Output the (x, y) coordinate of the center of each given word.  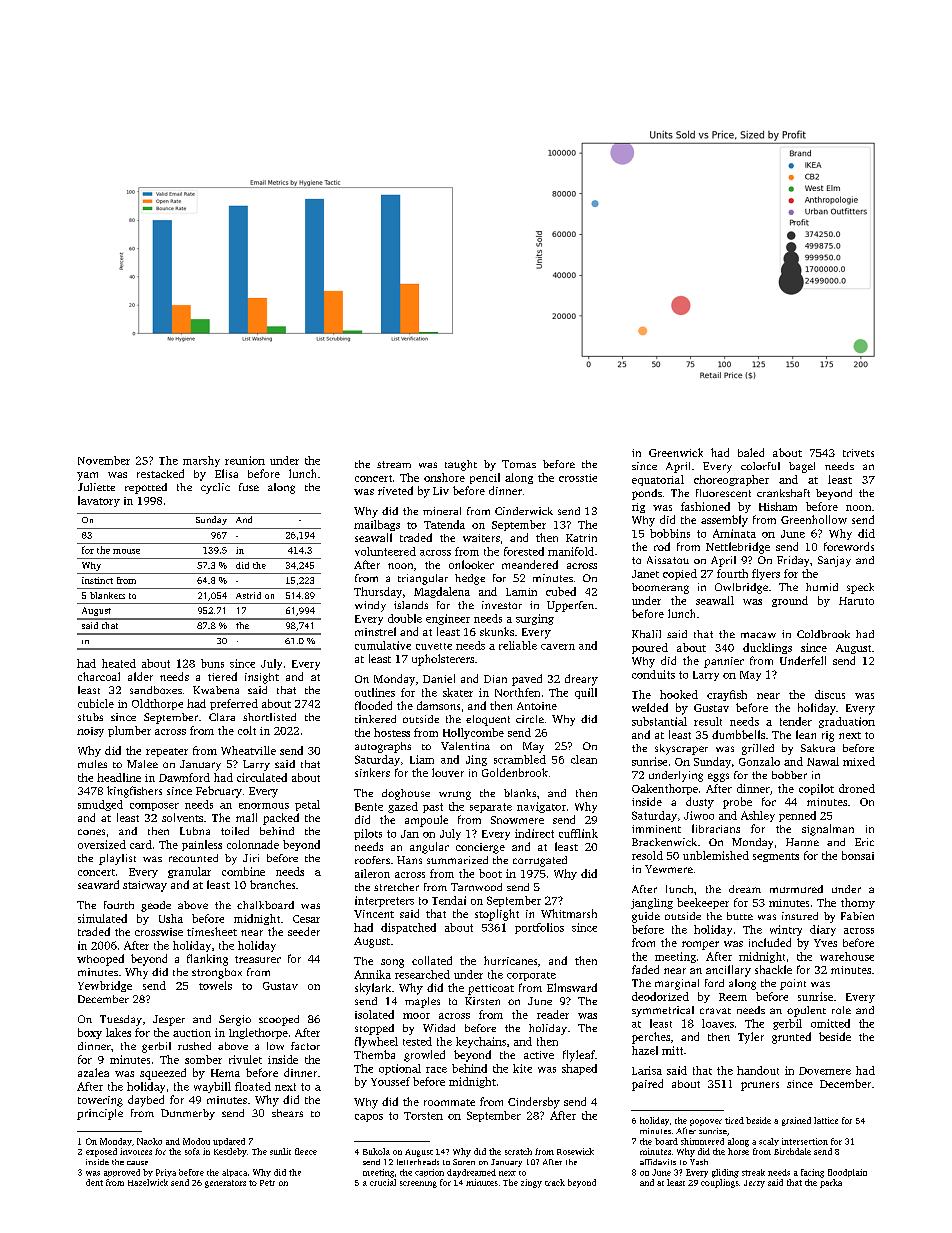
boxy (90, 1033)
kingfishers (134, 792)
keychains (481, 1042)
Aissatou (668, 560)
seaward (98, 884)
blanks (520, 793)
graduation (847, 722)
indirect (534, 833)
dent (94, 1182)
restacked (160, 473)
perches (651, 1038)
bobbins (670, 533)
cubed (561, 591)
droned (857, 788)
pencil (485, 478)
